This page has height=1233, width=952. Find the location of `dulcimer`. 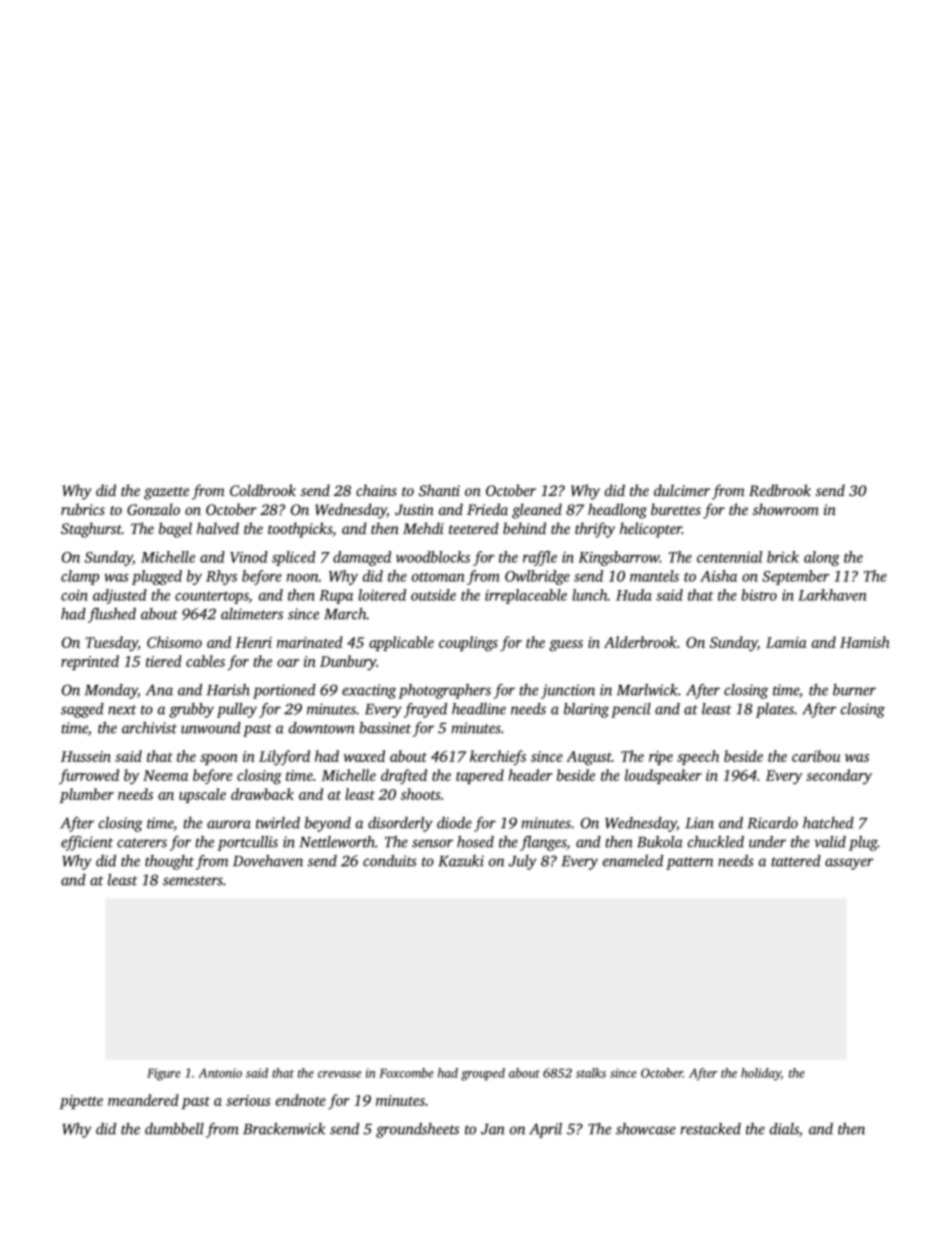

dulcimer is located at coordinates (682, 490).
